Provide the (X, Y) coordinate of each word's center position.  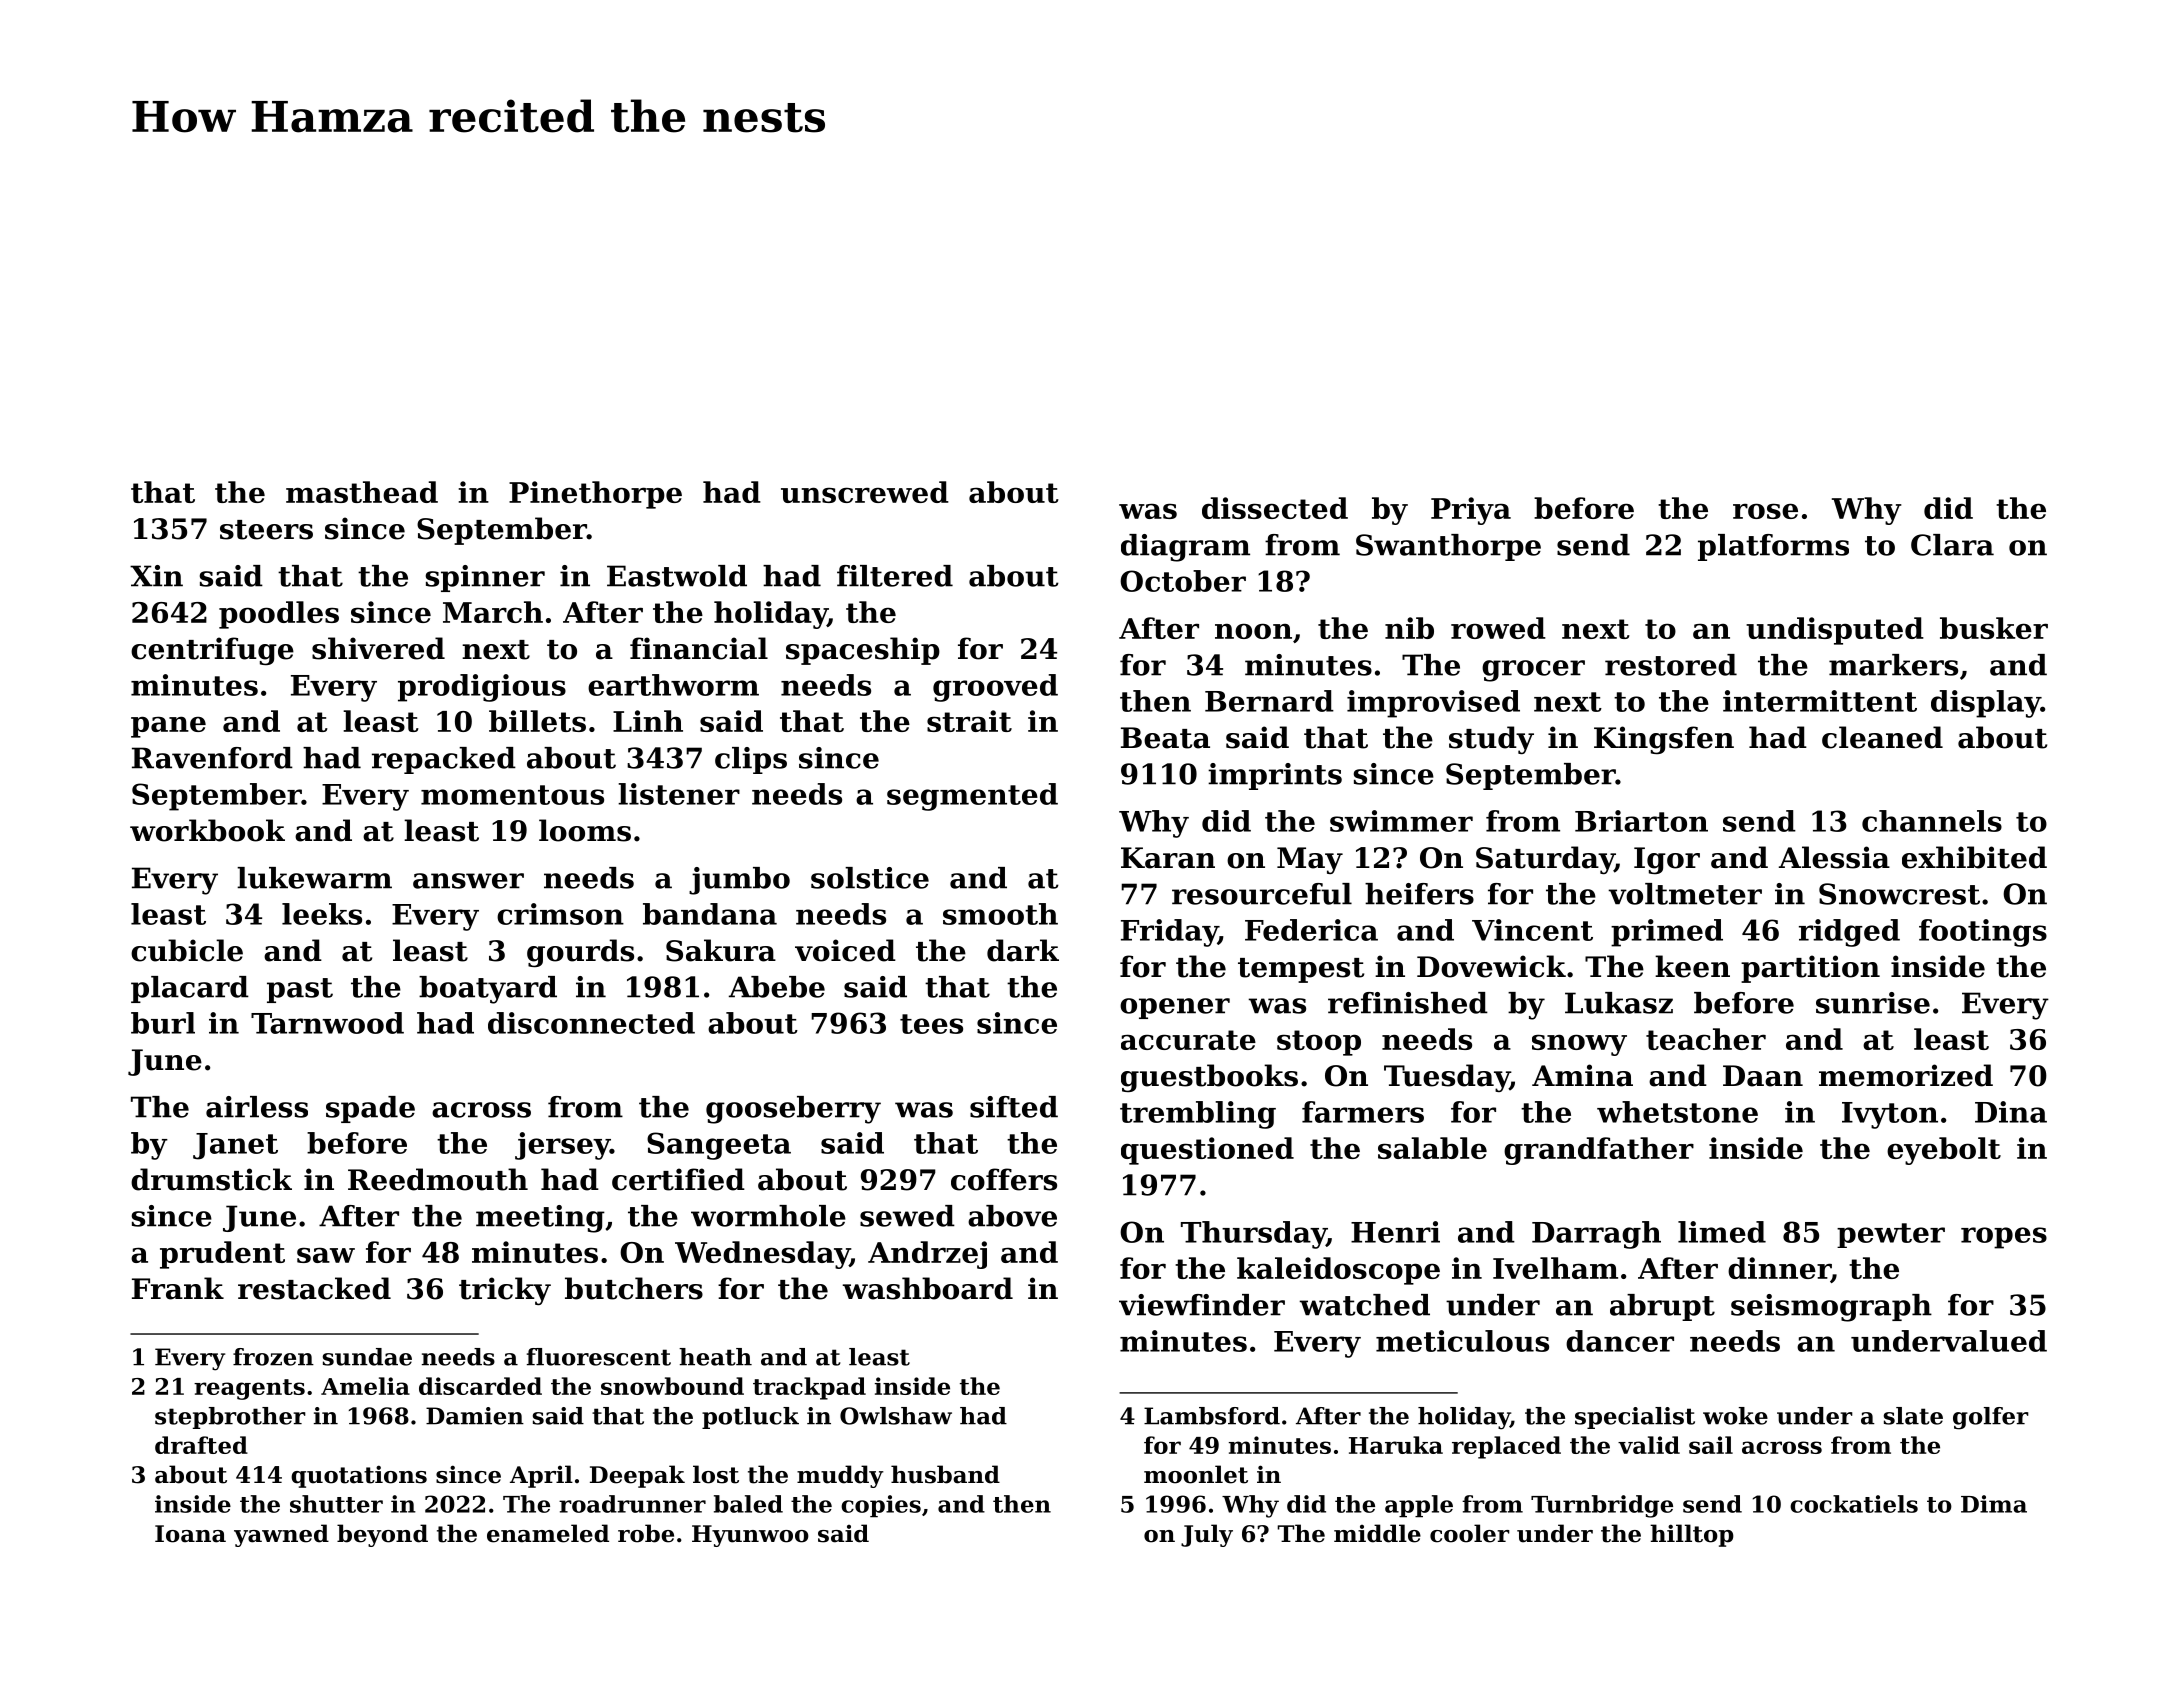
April (541, 1476)
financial (699, 648)
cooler (1470, 1533)
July (1207, 1535)
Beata (1165, 738)
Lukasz (1619, 1003)
